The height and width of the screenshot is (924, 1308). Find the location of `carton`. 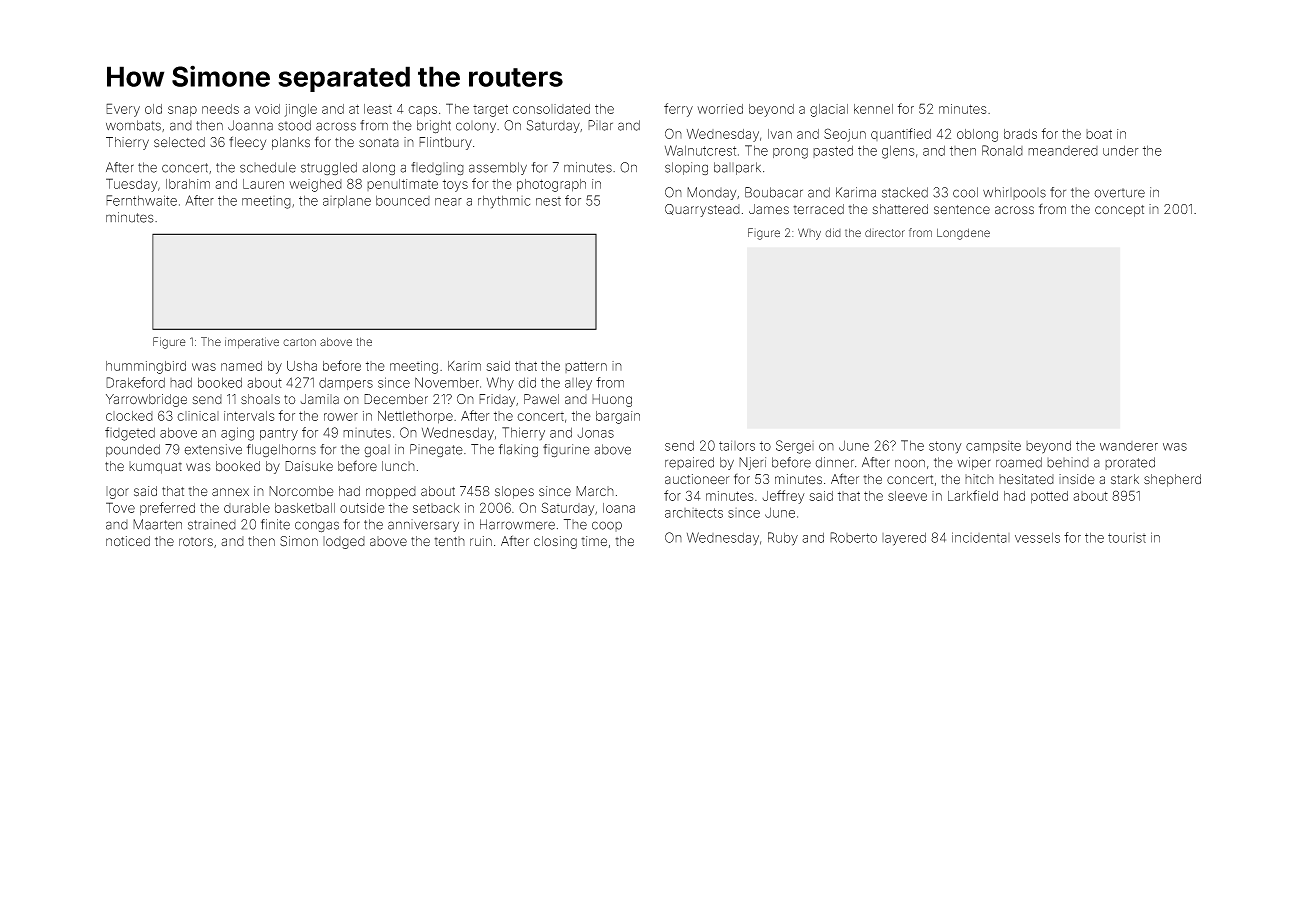

carton is located at coordinates (299, 342).
